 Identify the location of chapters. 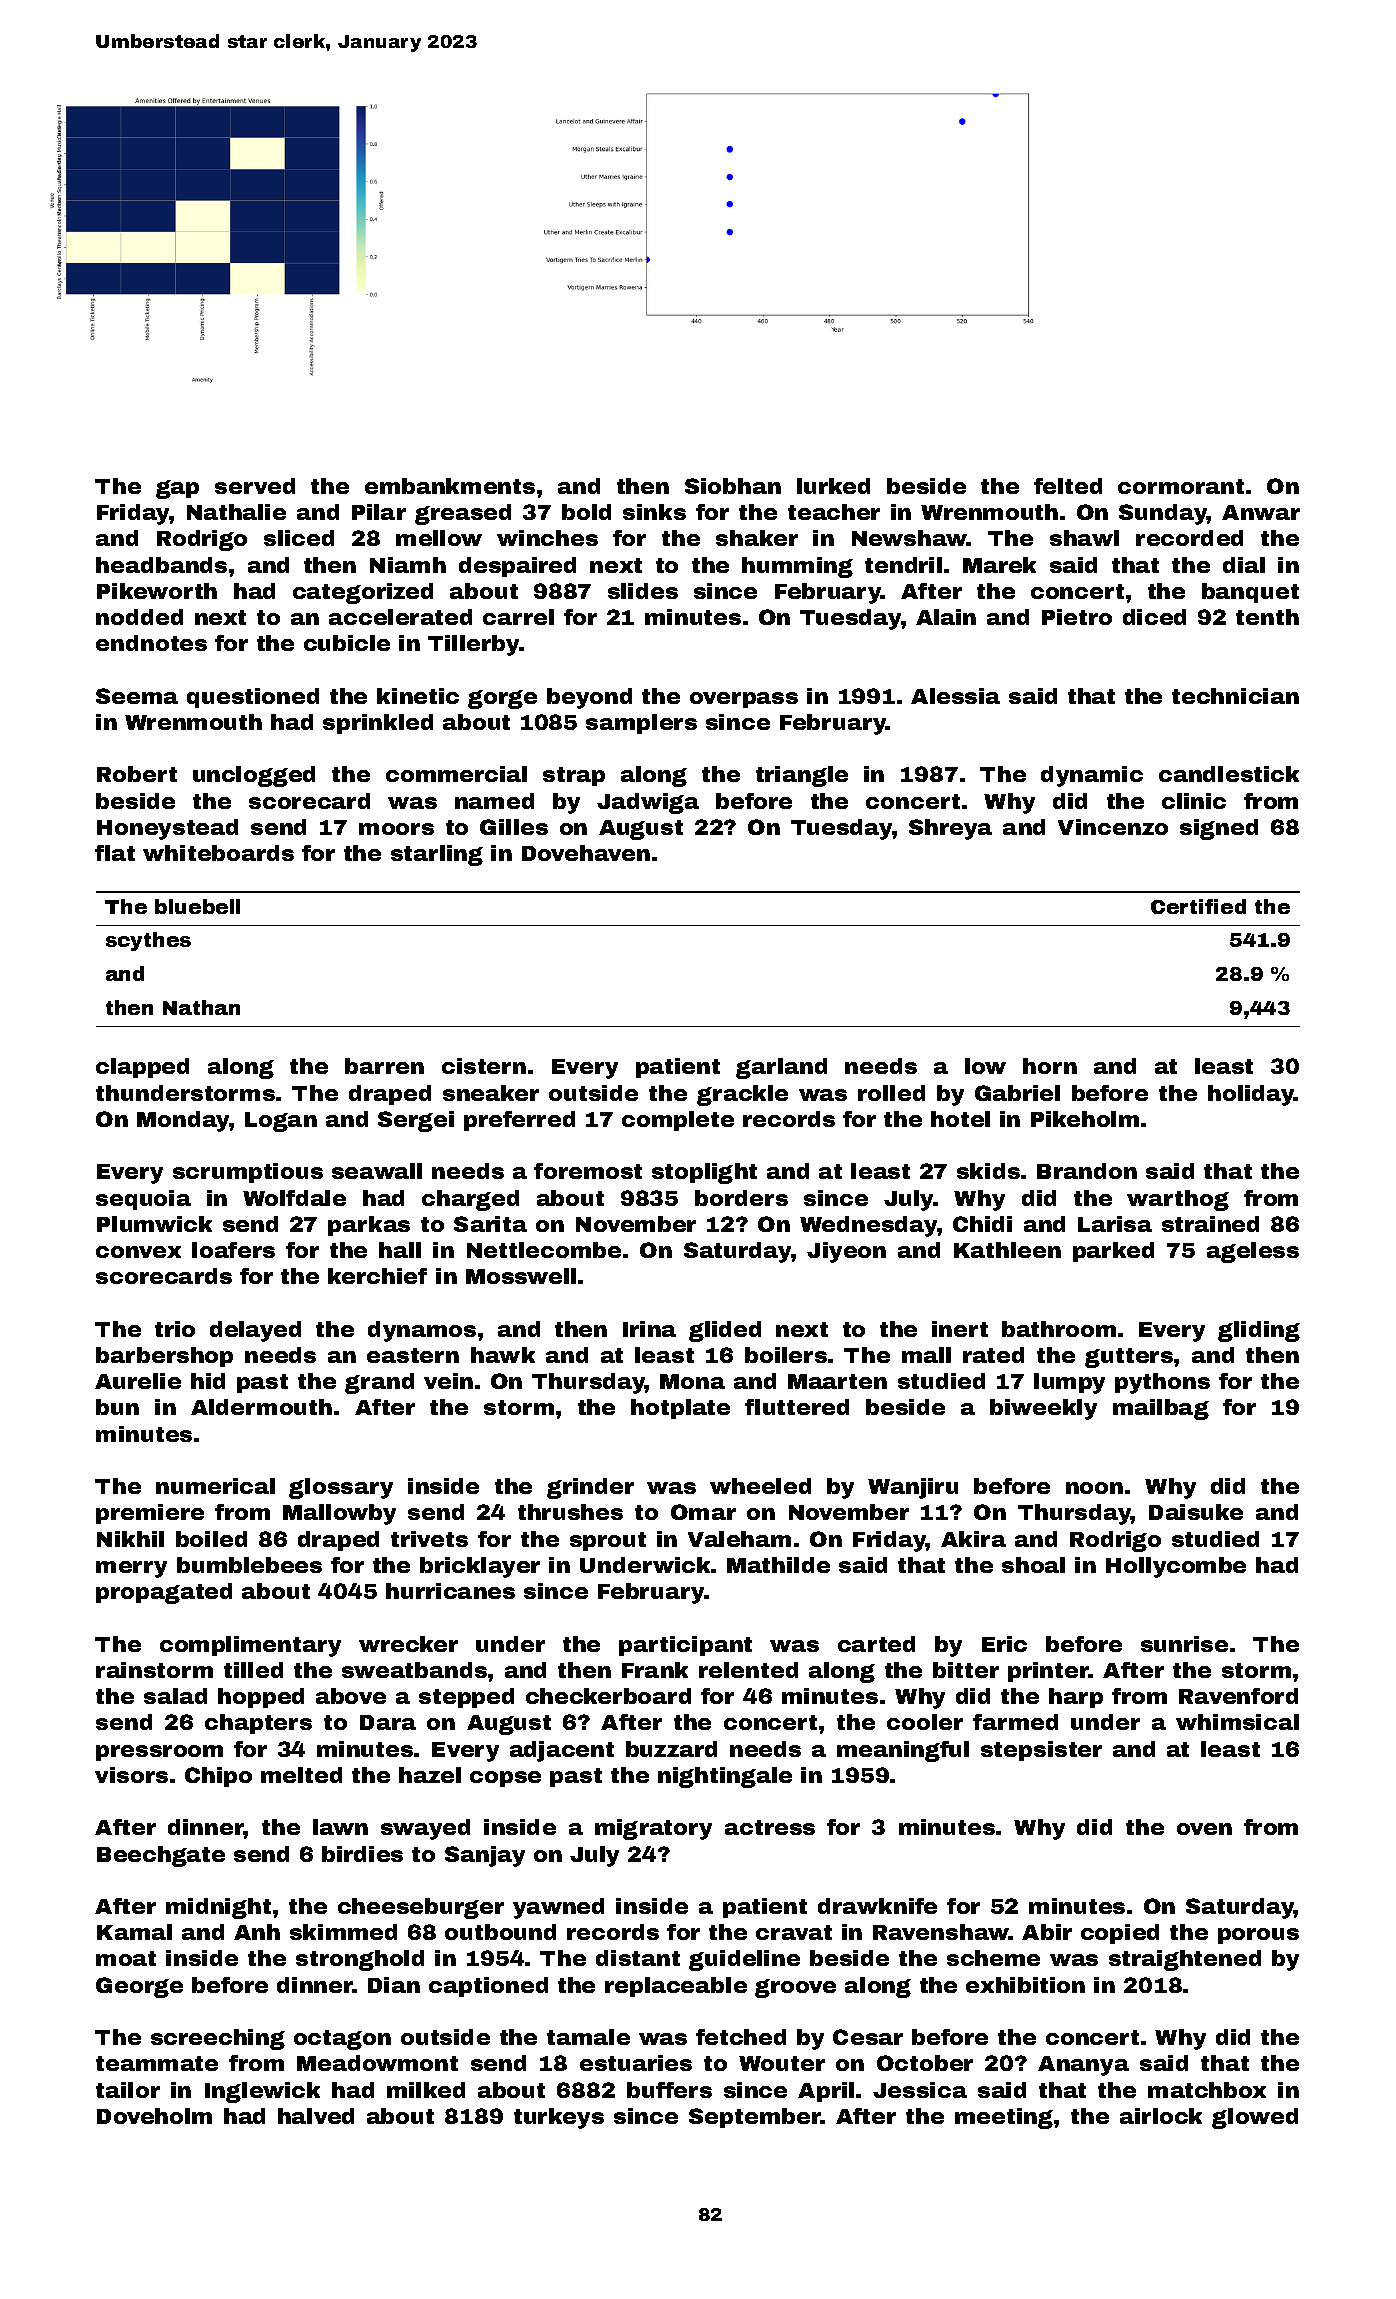
(258, 1724).
